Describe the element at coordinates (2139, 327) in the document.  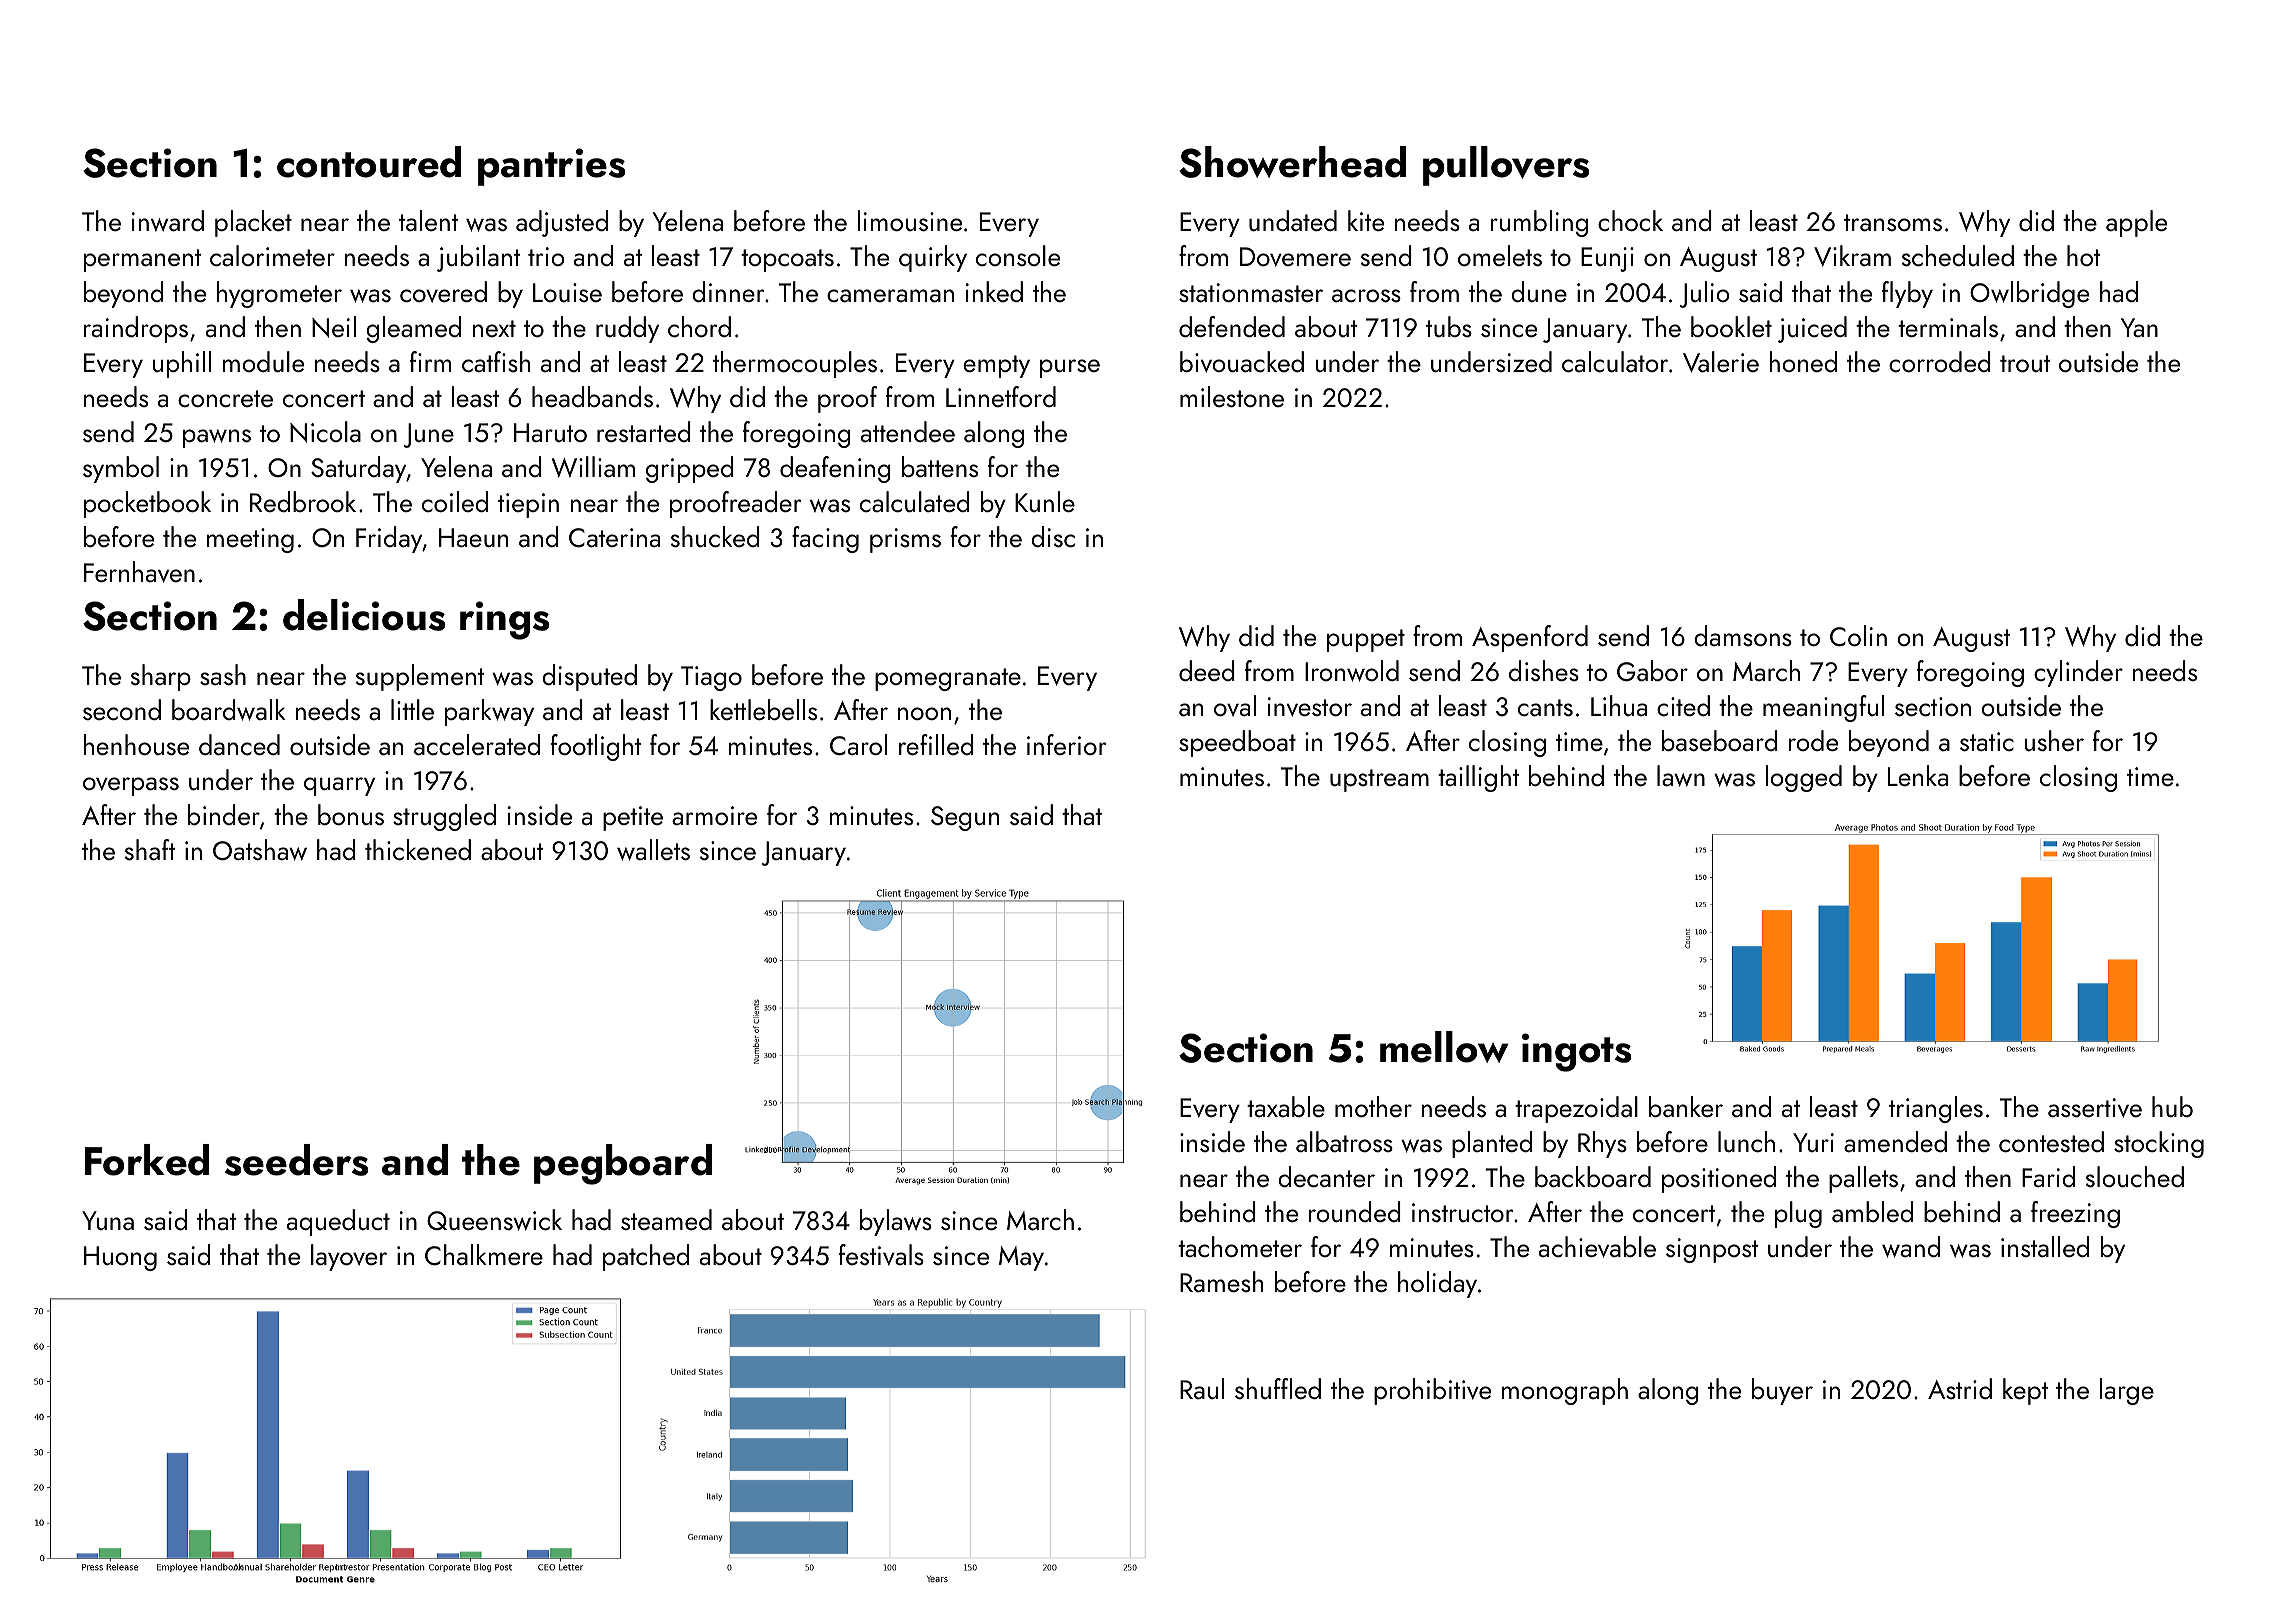
I see `Yan` at that location.
